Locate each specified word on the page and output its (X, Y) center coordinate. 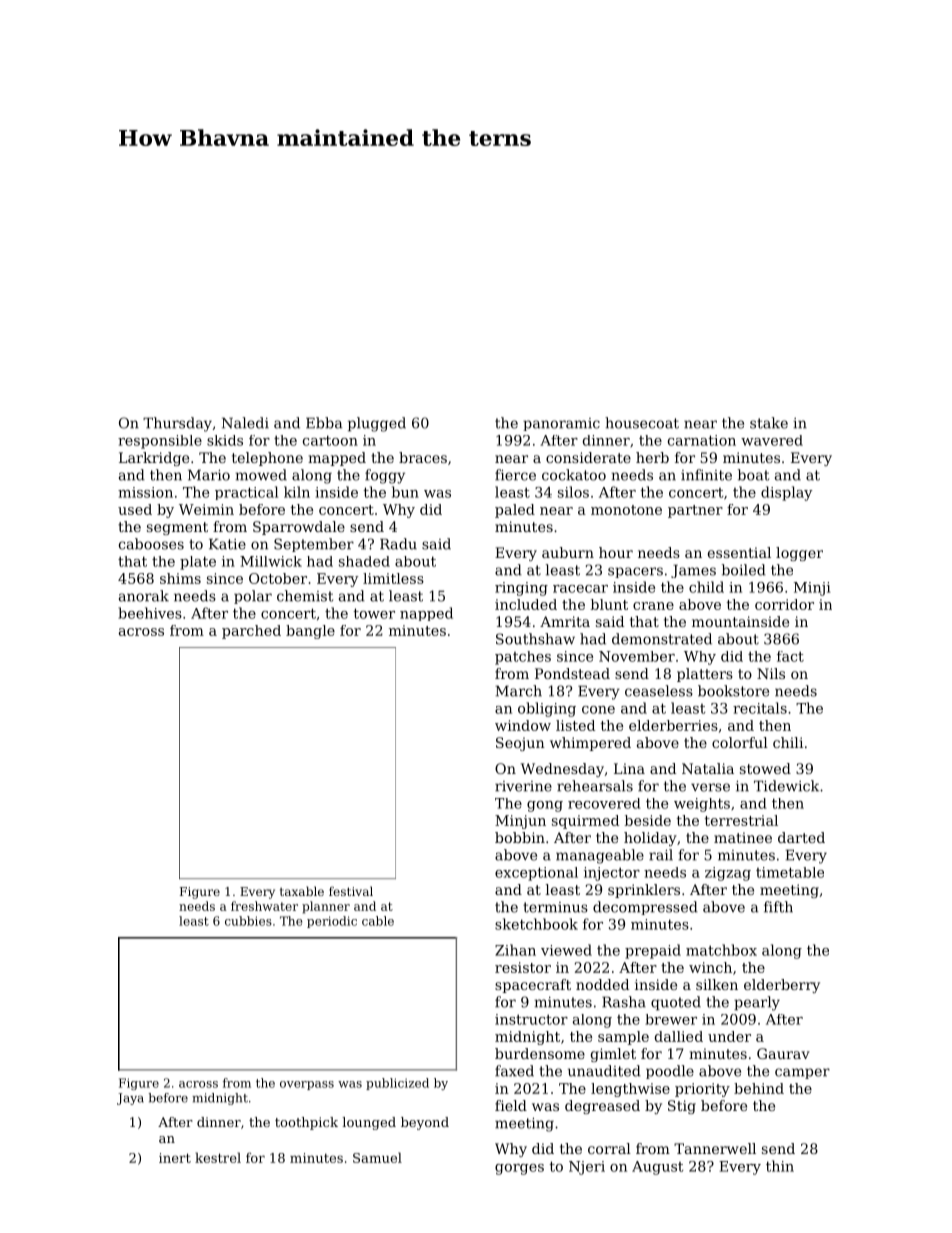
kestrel (218, 1157)
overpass (307, 1085)
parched (251, 632)
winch (710, 967)
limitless (393, 578)
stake (769, 423)
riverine (523, 786)
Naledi (245, 423)
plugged (377, 424)
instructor (531, 1019)
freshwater (264, 906)
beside (648, 820)
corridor (784, 604)
